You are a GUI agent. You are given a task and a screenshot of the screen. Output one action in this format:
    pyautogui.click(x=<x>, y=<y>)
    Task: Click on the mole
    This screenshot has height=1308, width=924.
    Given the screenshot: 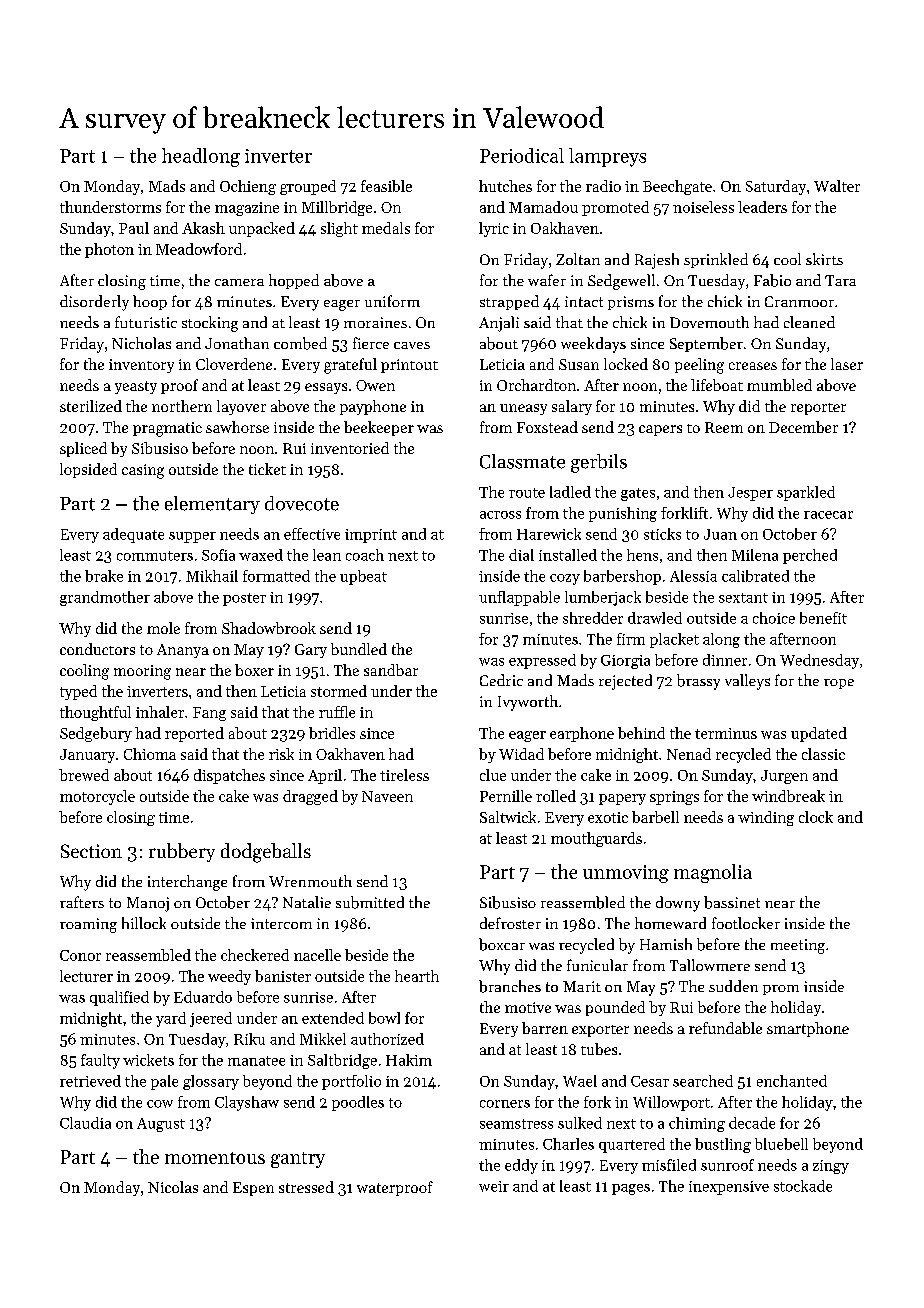 What is the action you would take?
    pyautogui.click(x=163, y=628)
